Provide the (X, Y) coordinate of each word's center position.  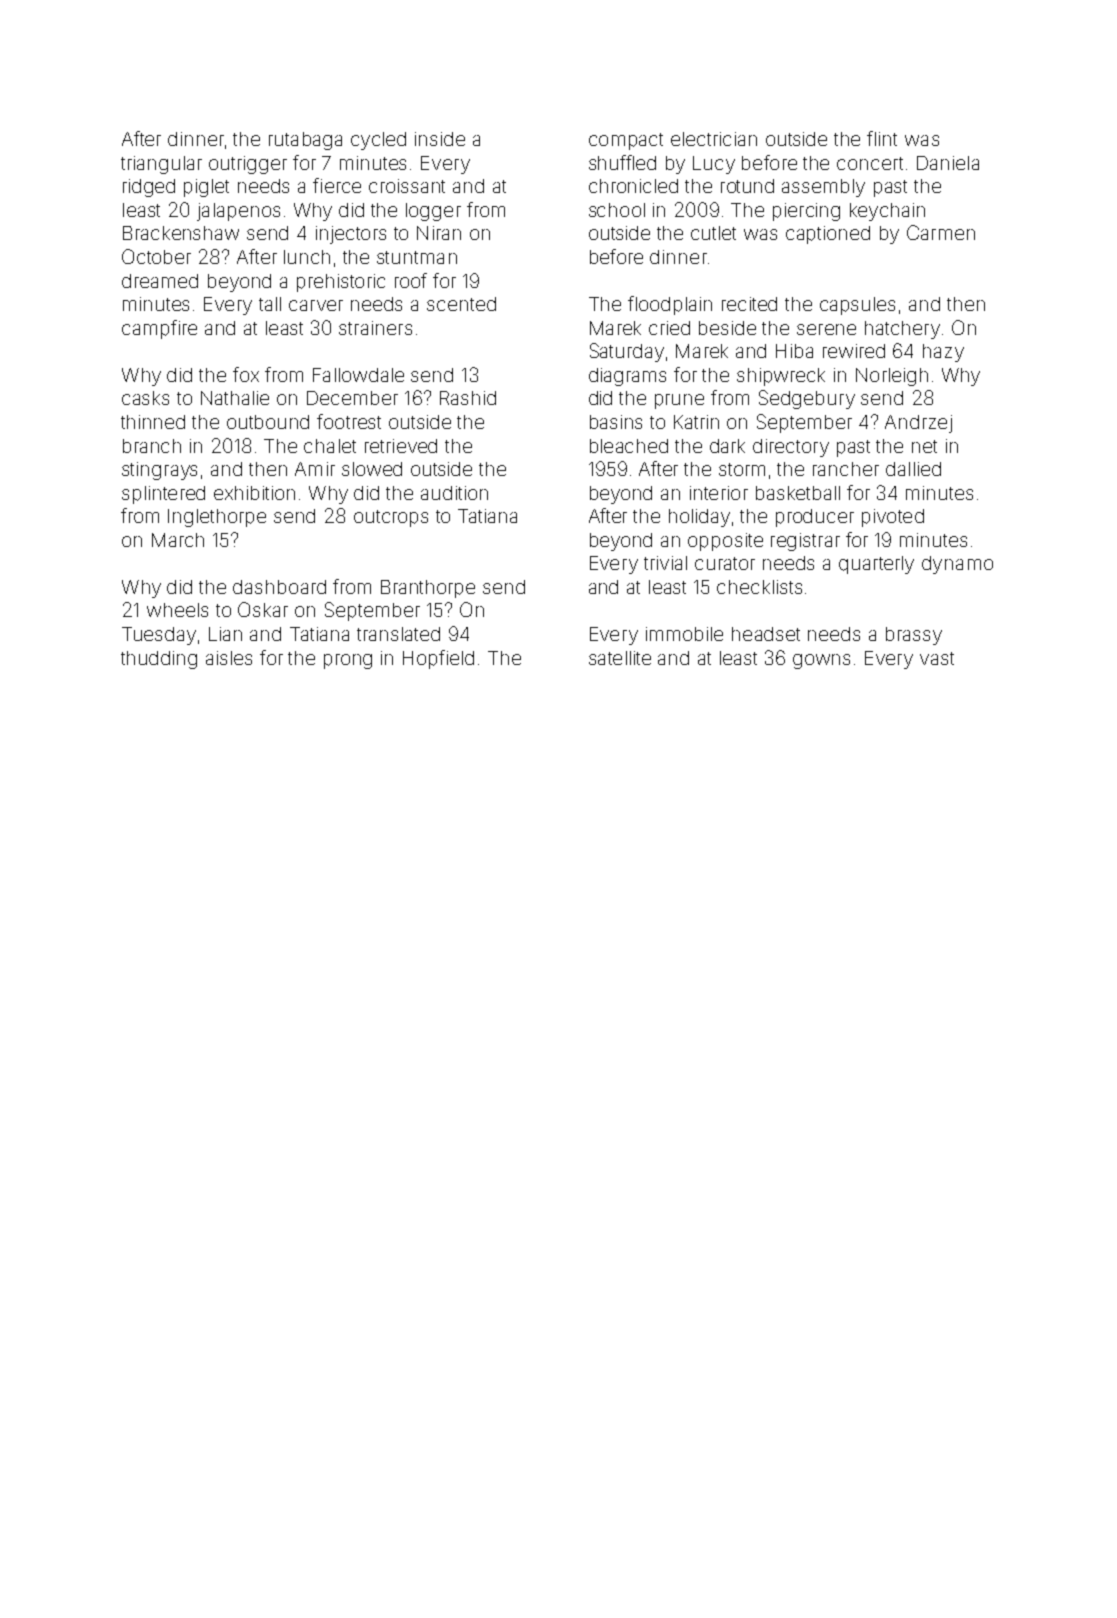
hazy (943, 353)
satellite (620, 658)
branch (152, 446)
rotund (747, 186)
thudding (159, 660)
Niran (439, 233)
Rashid (468, 398)
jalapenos (238, 212)
